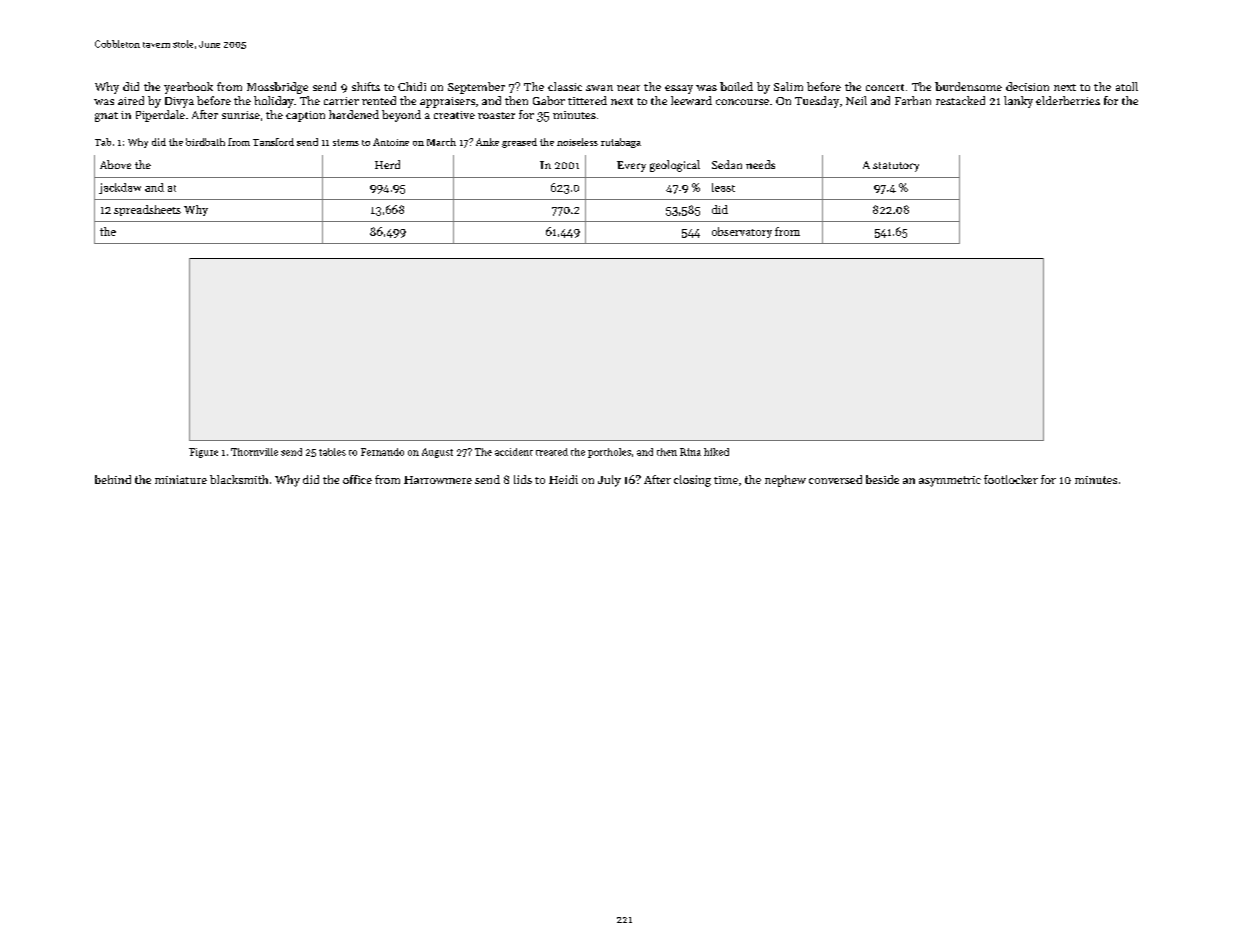 This screenshot has height=952, width=1233. I want to click on decision, so click(1027, 86).
